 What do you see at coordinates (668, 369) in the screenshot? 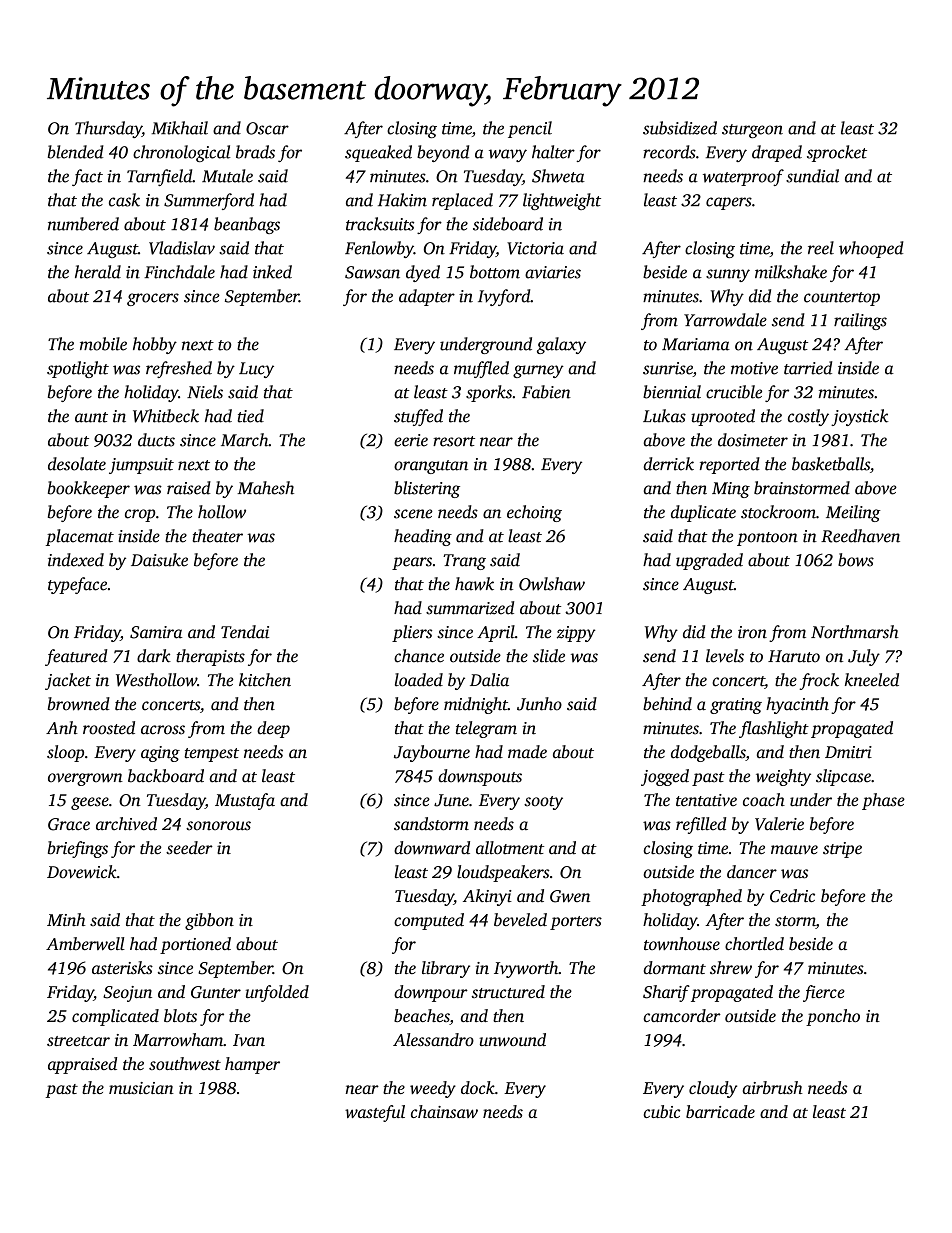
I see `sunrise` at bounding box center [668, 369].
